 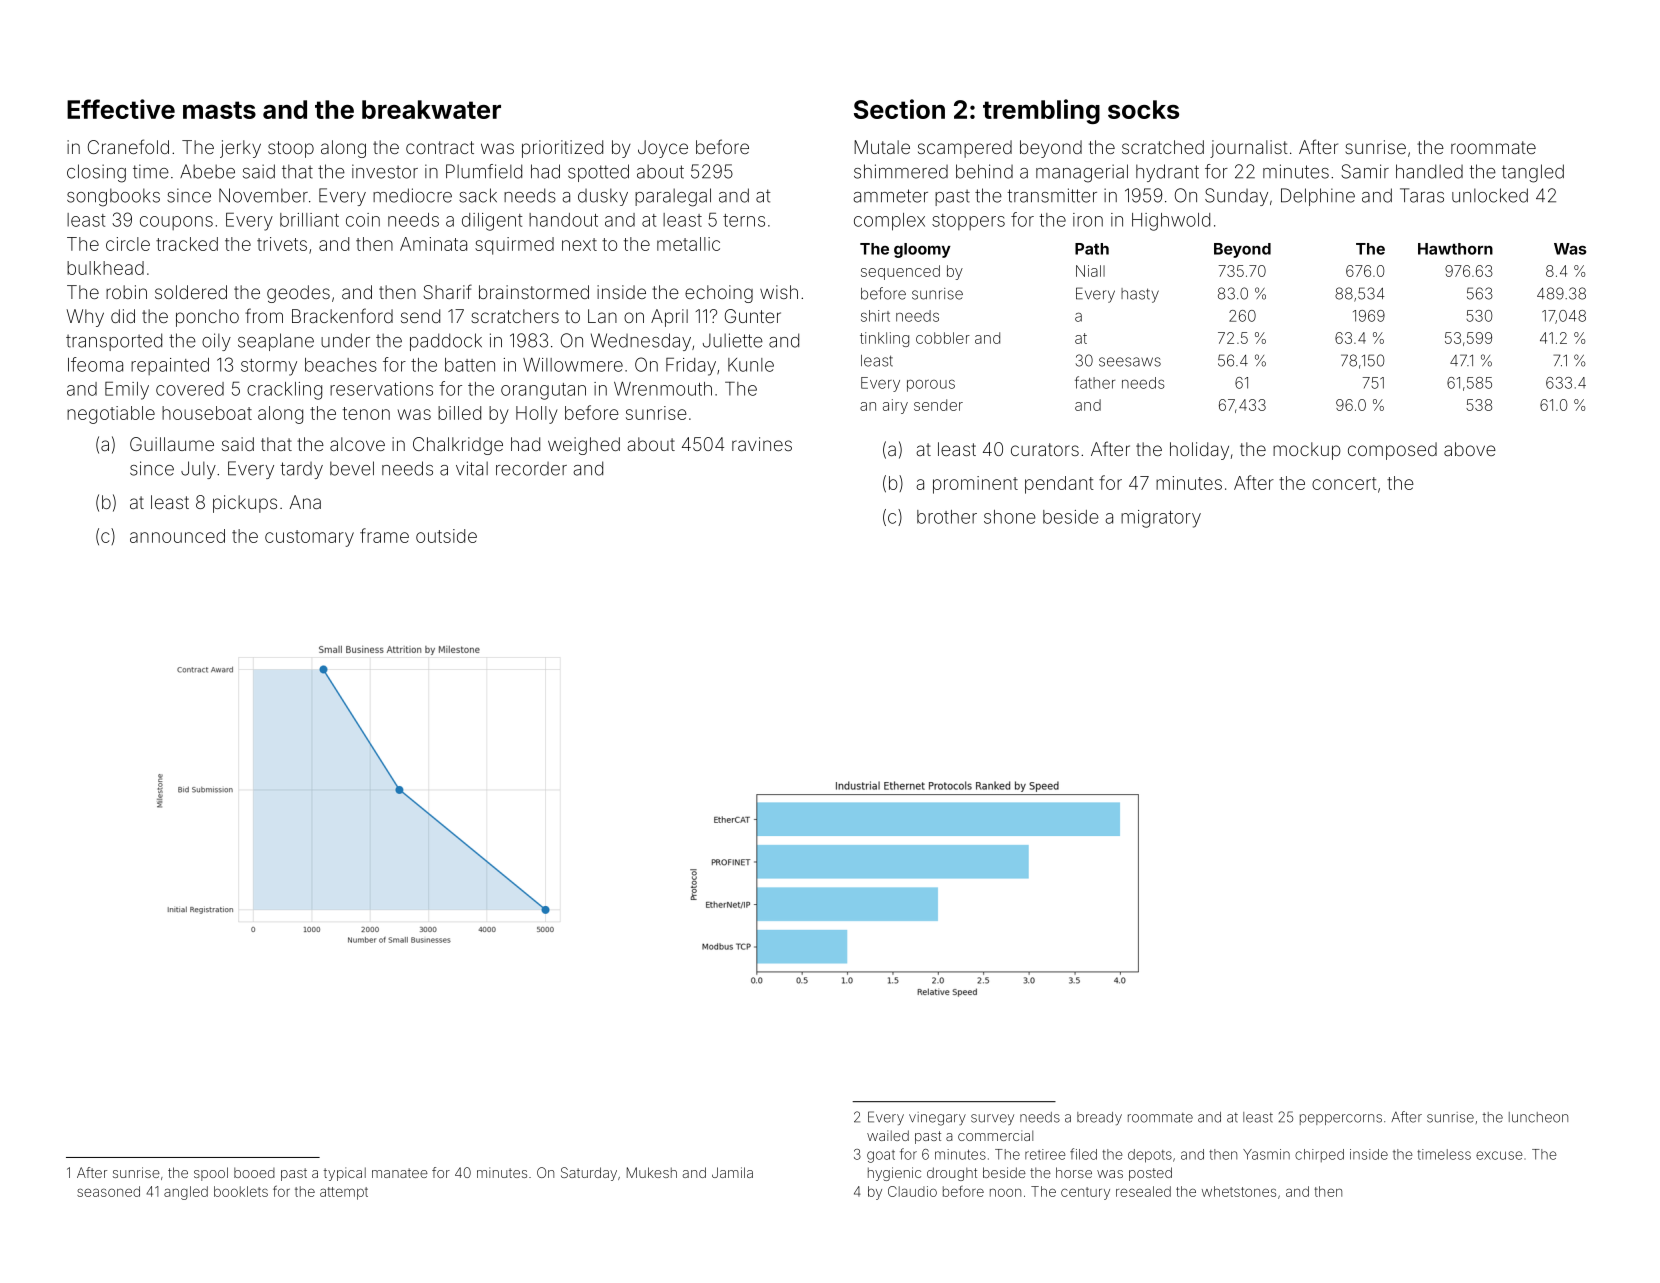 I want to click on announced, so click(x=177, y=536).
